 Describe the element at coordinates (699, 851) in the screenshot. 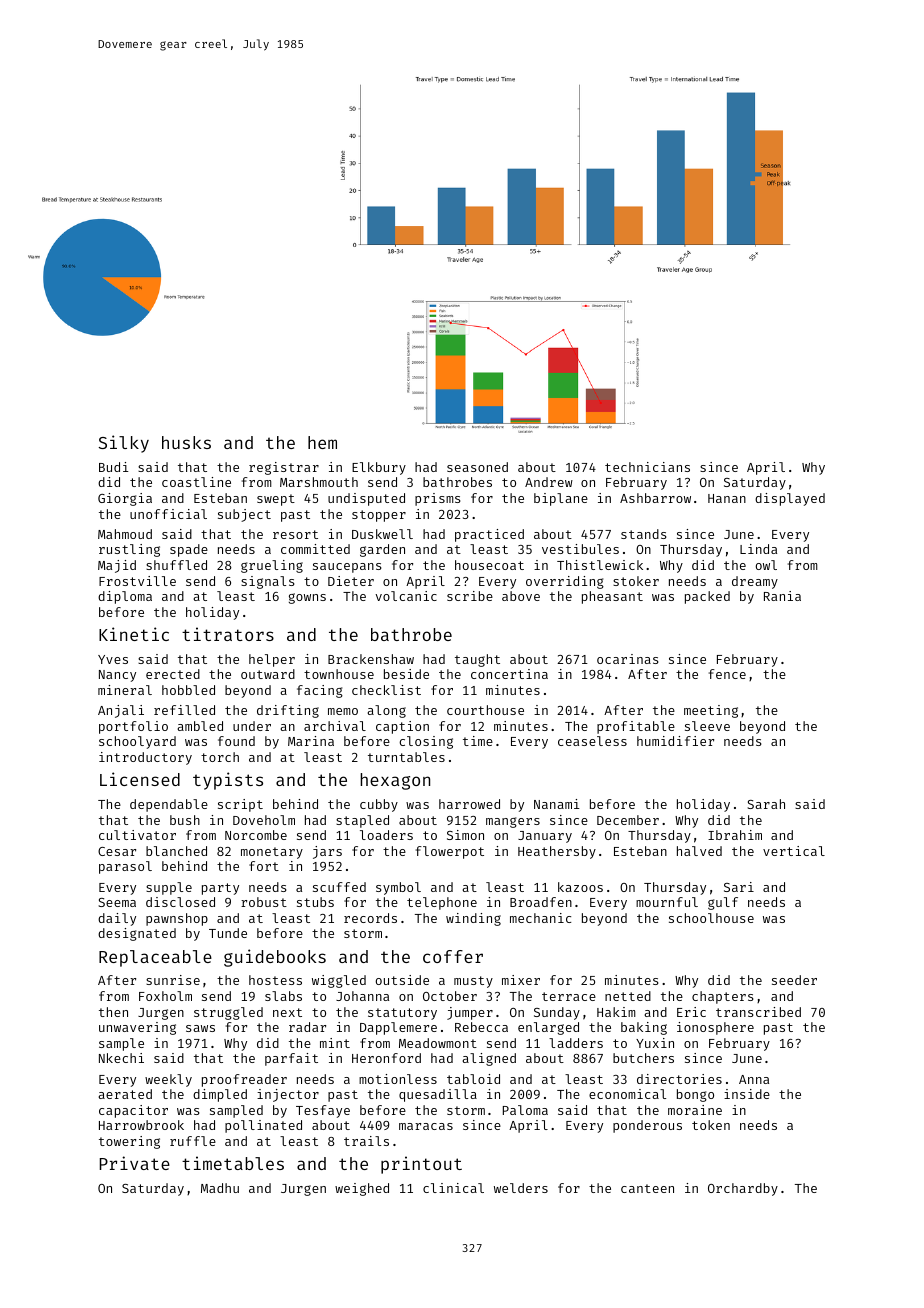

I see `halved` at that location.
